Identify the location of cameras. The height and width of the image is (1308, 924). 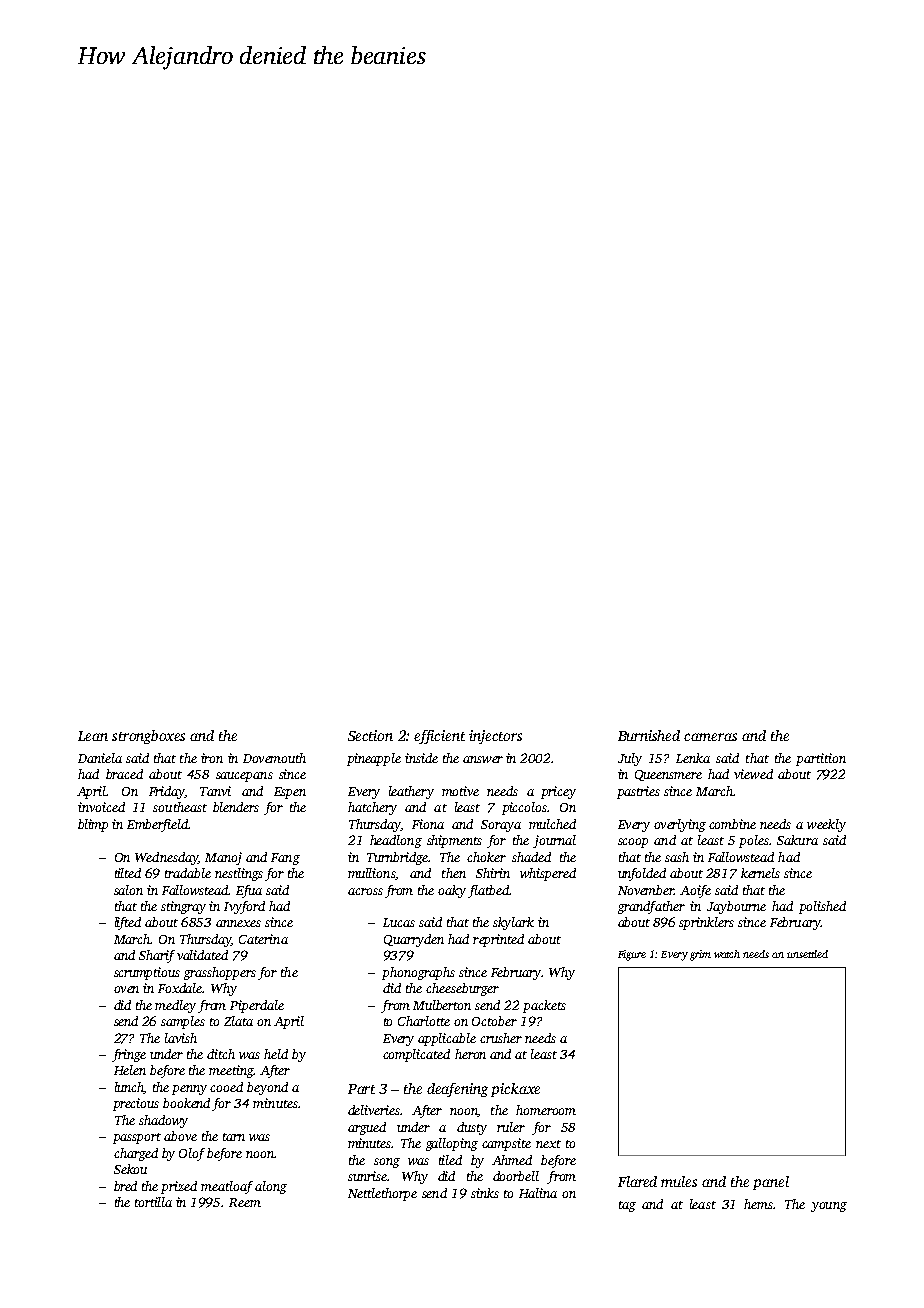
(710, 737).
